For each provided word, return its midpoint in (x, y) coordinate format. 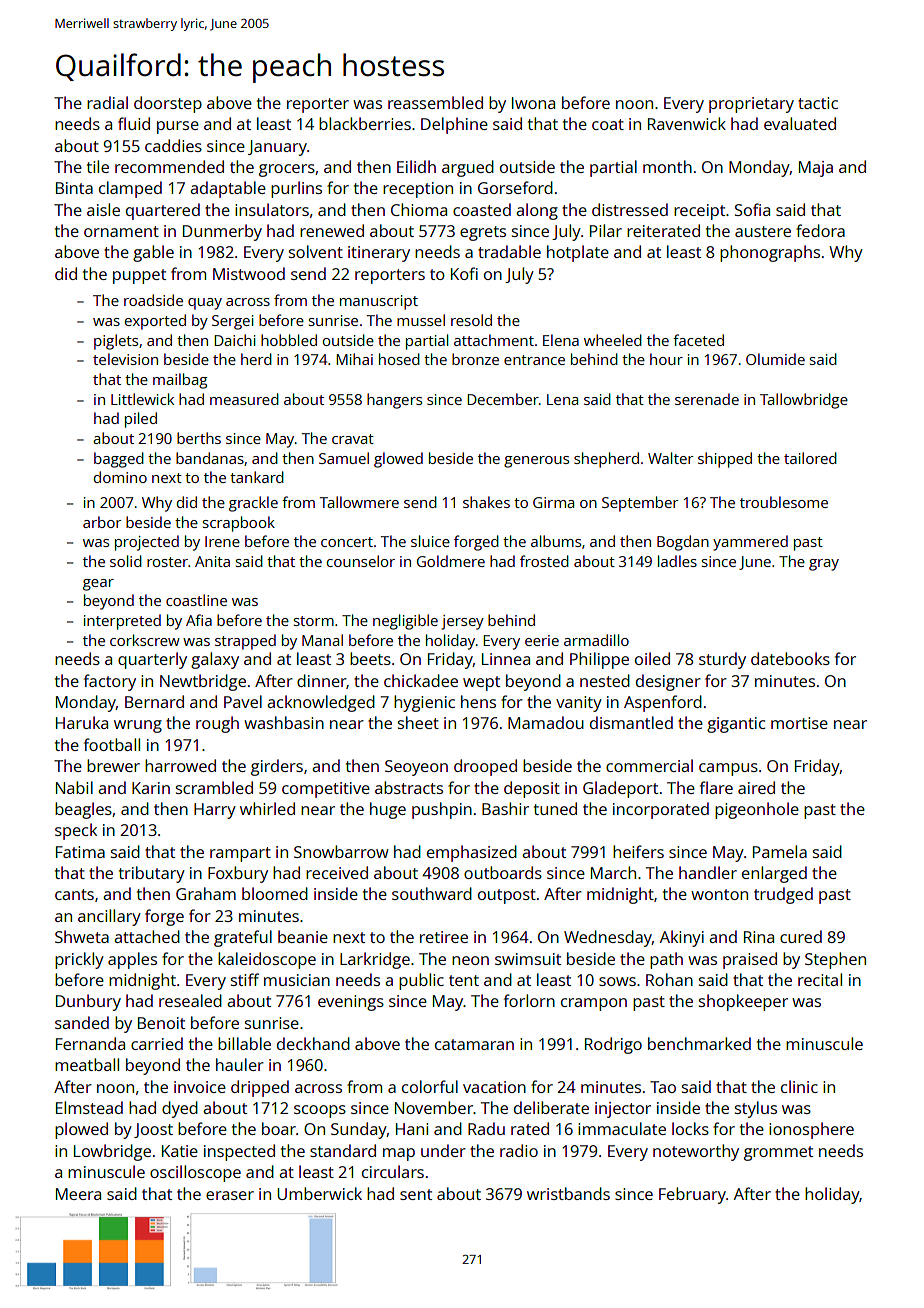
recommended (169, 166)
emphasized (472, 853)
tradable (509, 251)
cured (801, 936)
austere (763, 231)
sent (416, 1194)
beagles (83, 810)
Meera (78, 1194)
